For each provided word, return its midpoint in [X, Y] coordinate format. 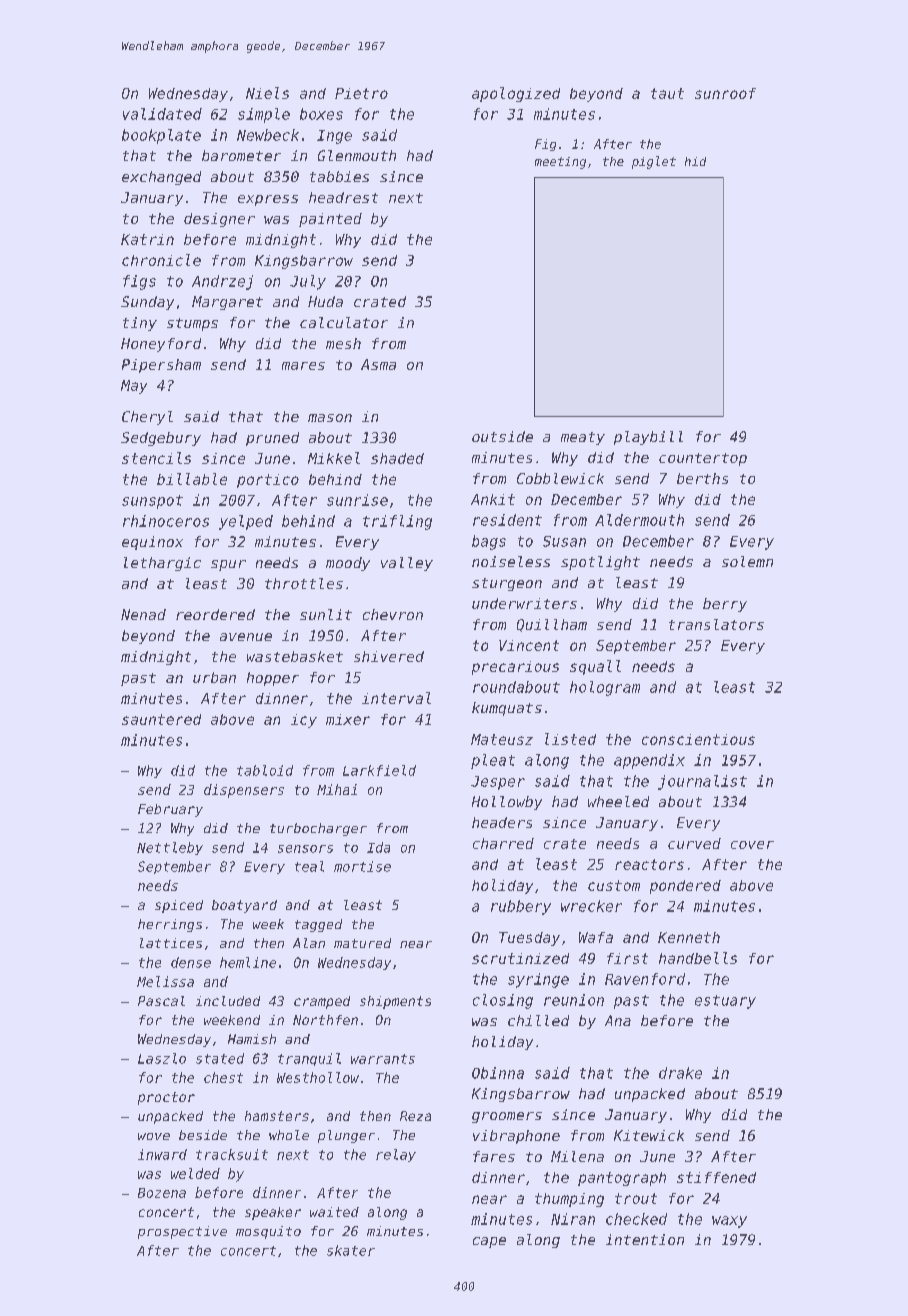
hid [695, 161]
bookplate [161, 136]
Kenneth [689, 937]
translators [716, 624]
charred [503, 843]
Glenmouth [357, 155]
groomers [507, 1117]
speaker [273, 1213]
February [170, 810]
